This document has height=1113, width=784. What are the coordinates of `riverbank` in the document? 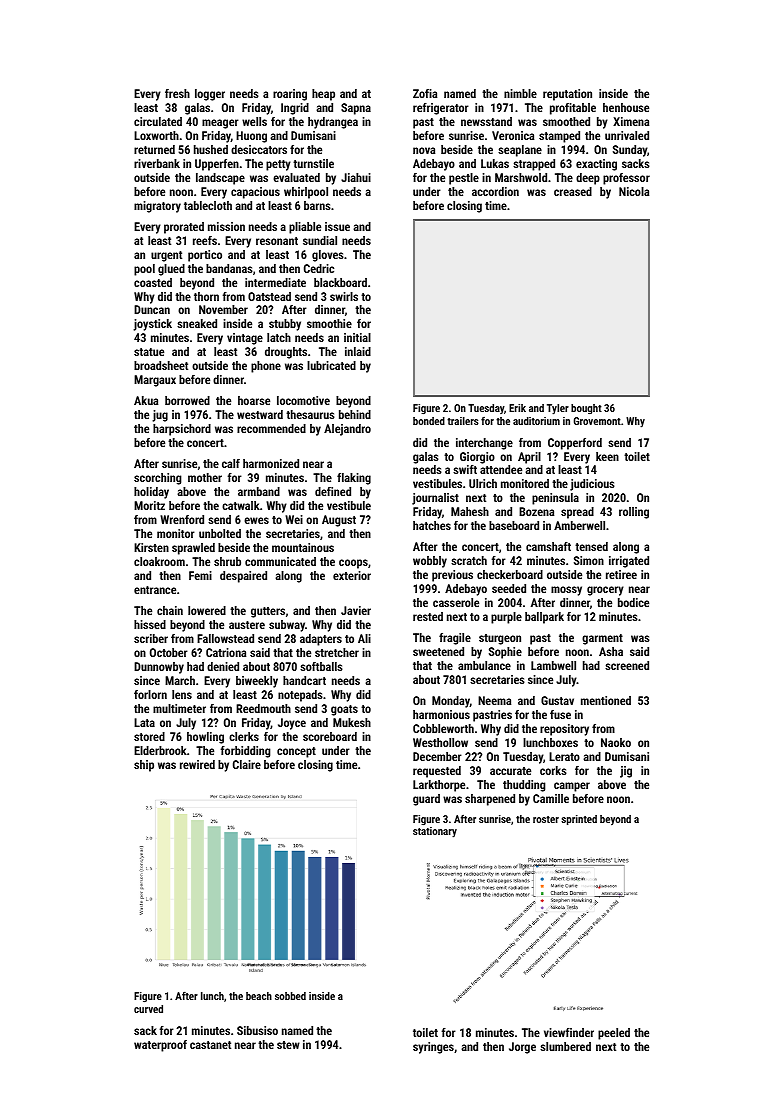 It's located at (157, 163).
